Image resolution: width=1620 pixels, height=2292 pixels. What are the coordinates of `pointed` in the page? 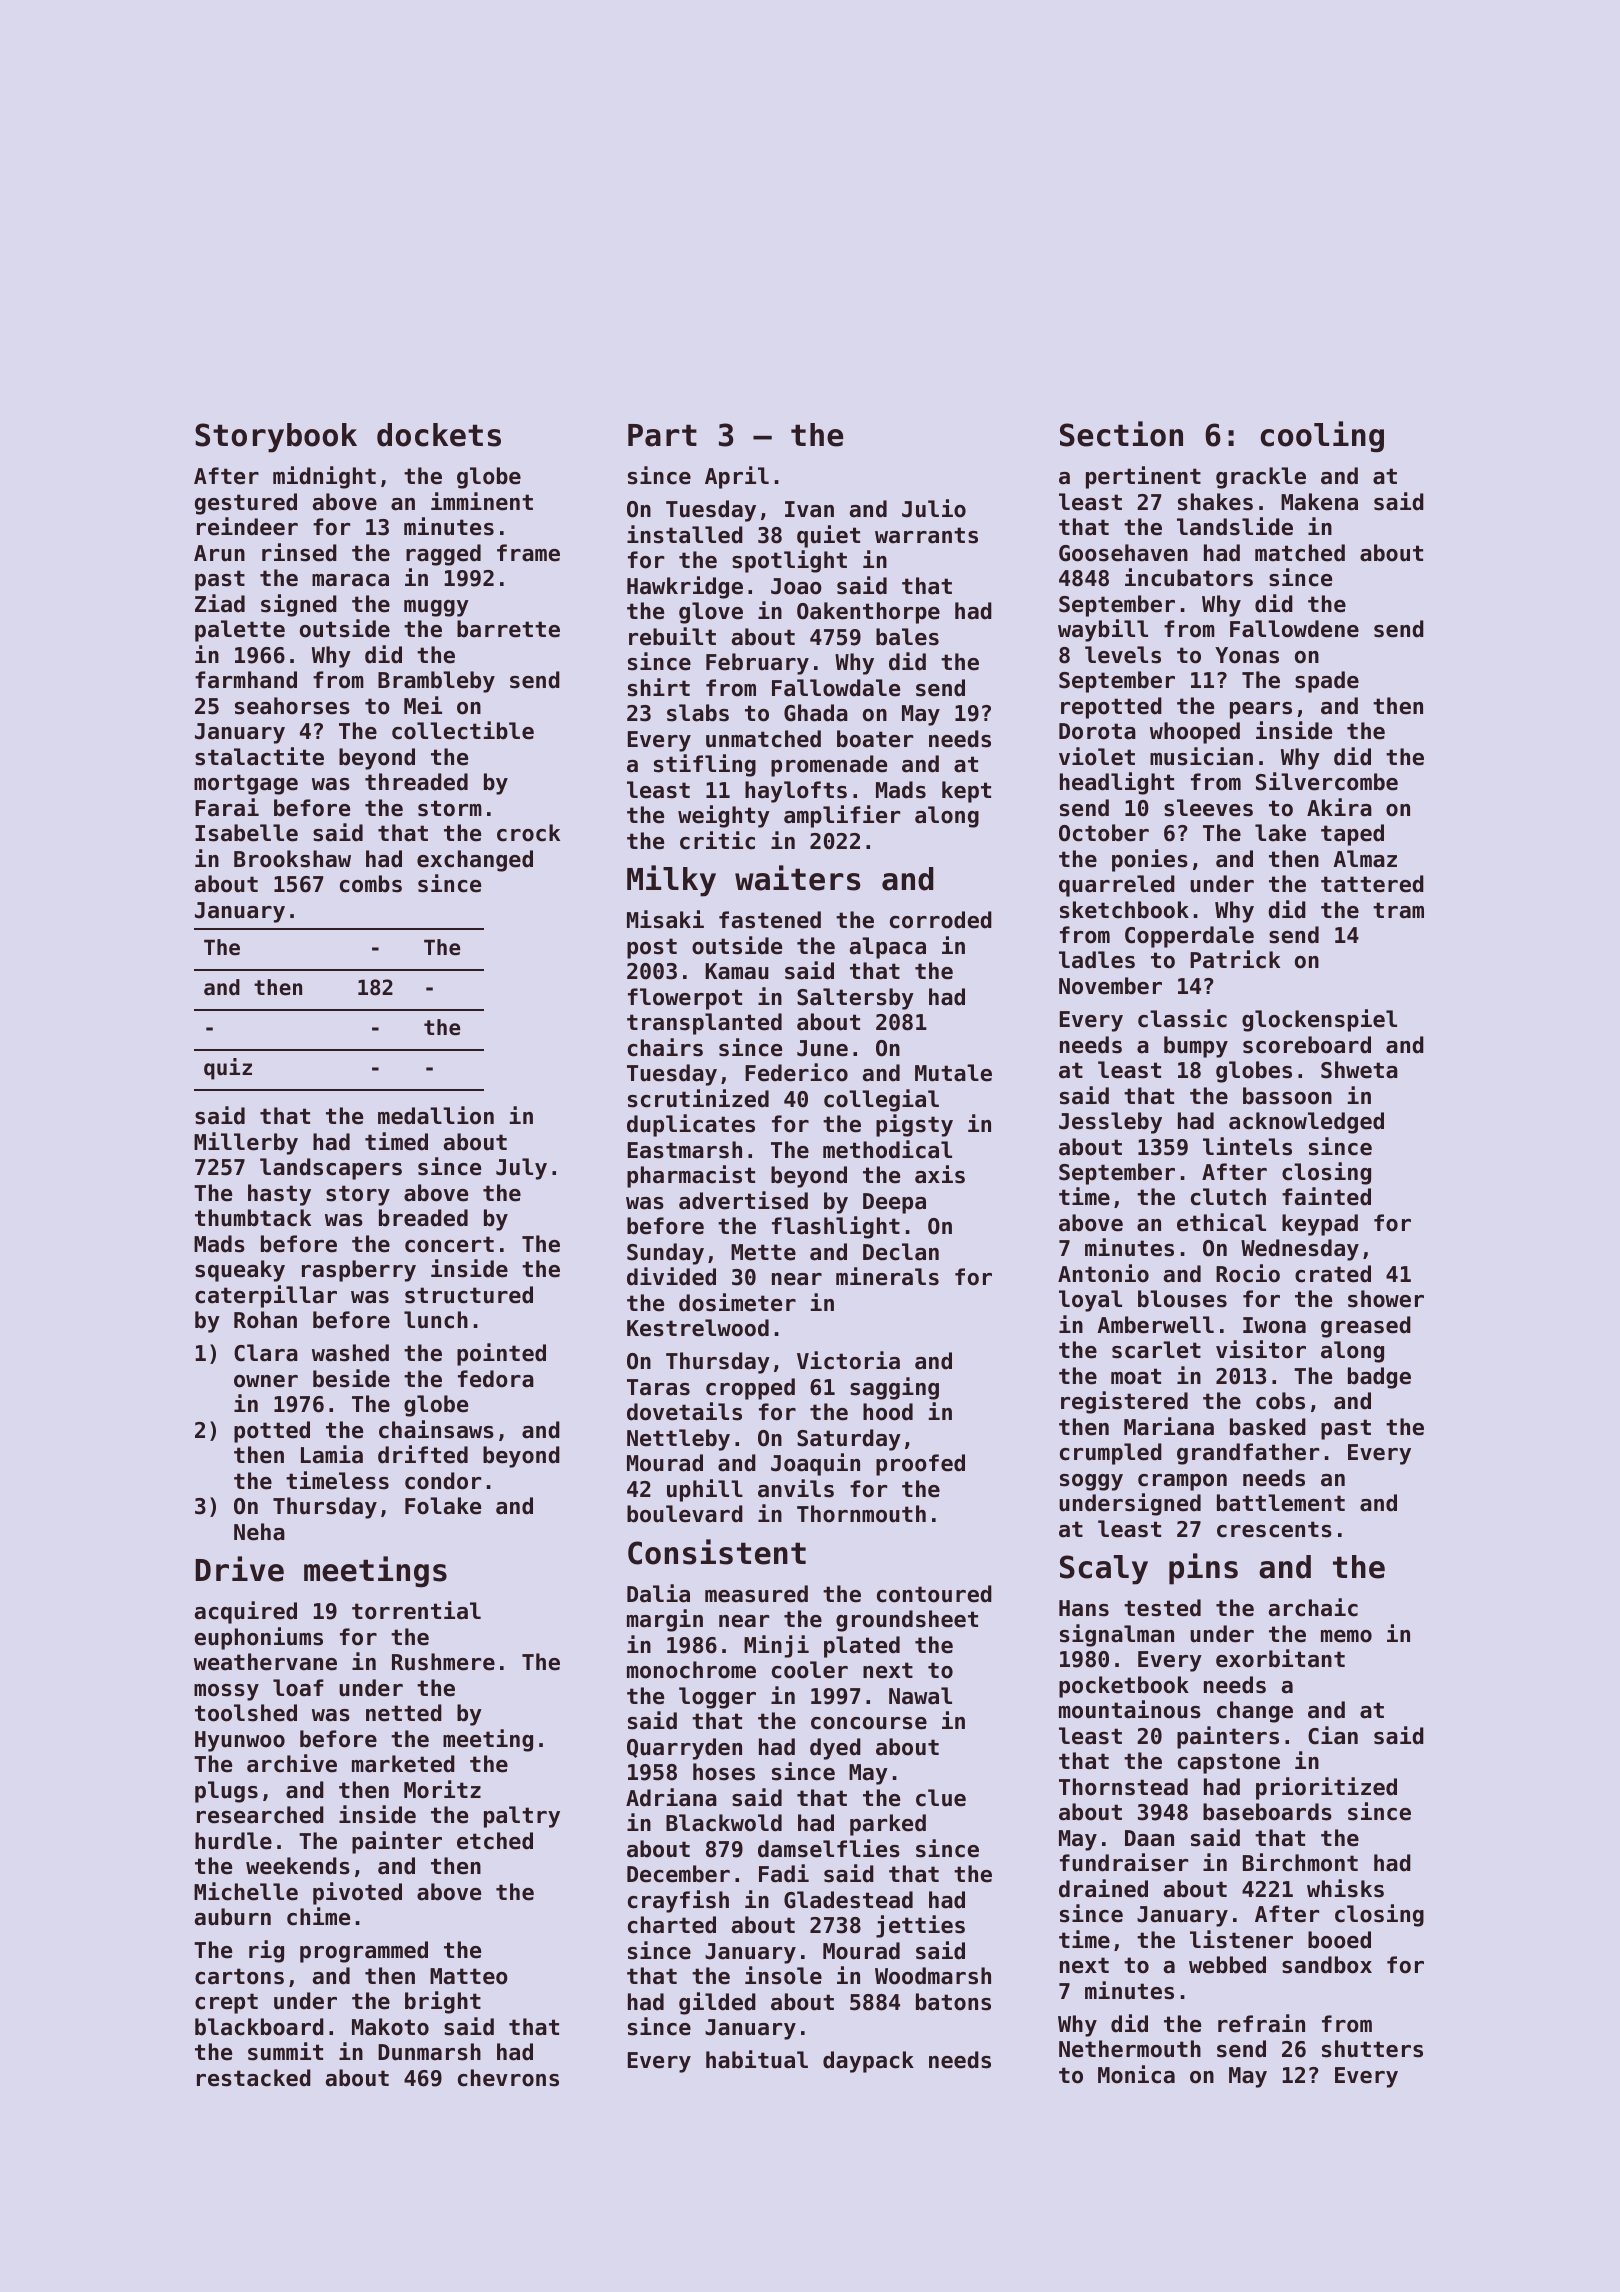 It's located at (501, 1354).
